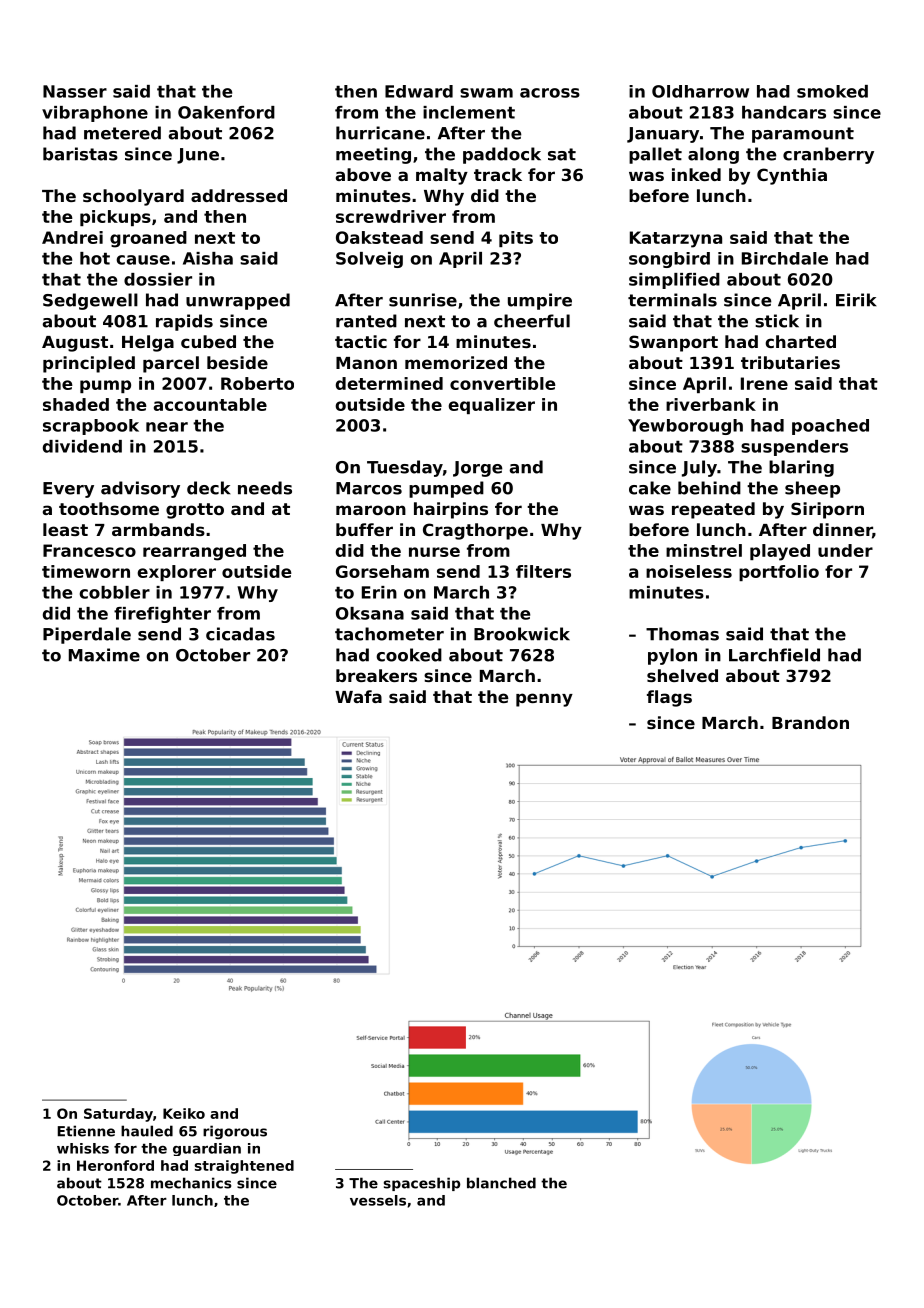 The image size is (924, 1308). What do you see at coordinates (419, 91) in the screenshot?
I see `Edward` at bounding box center [419, 91].
